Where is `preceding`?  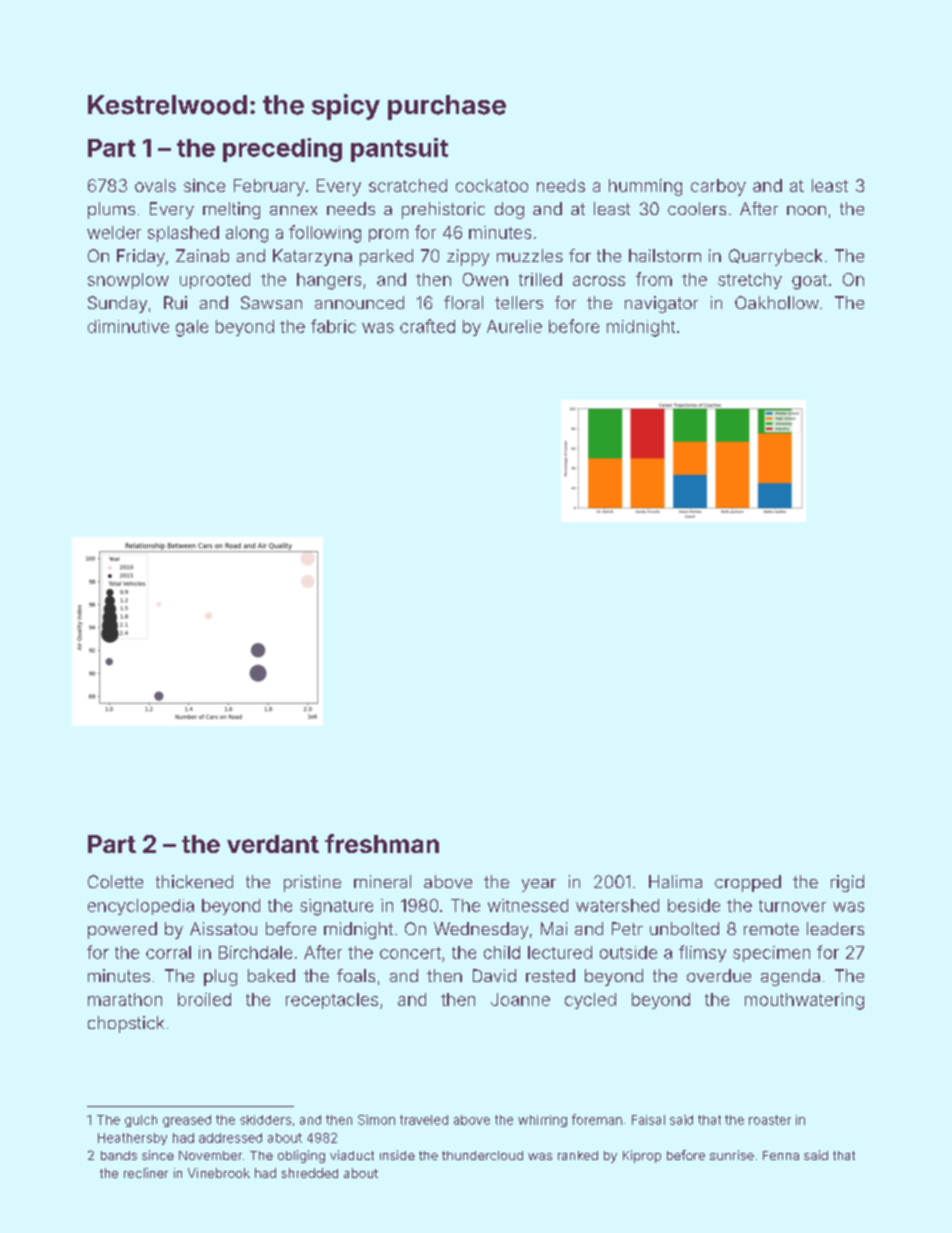 preceding is located at coordinates (282, 150).
